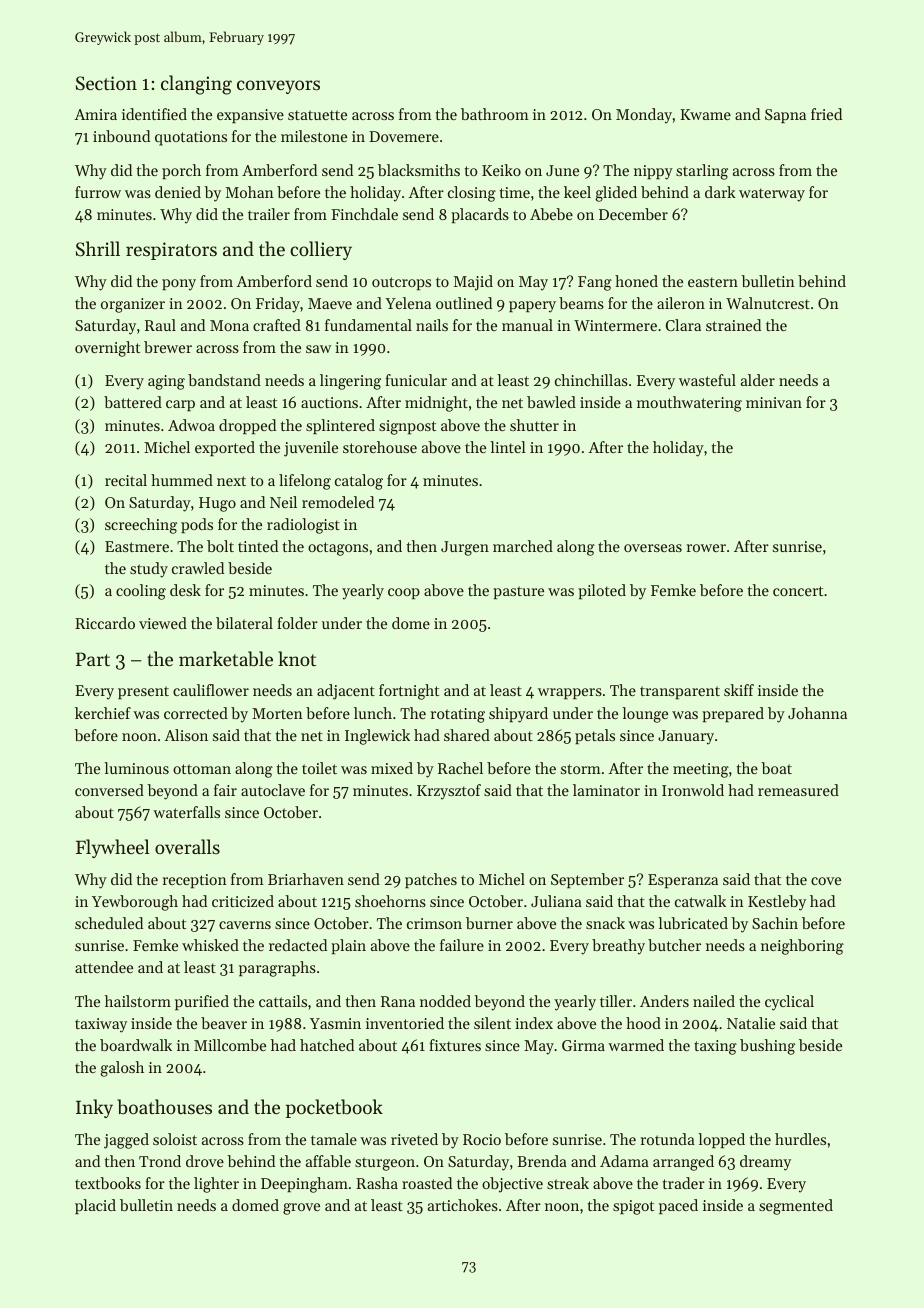  Describe the element at coordinates (772, 195) in the screenshot. I see `waterway` at that location.
